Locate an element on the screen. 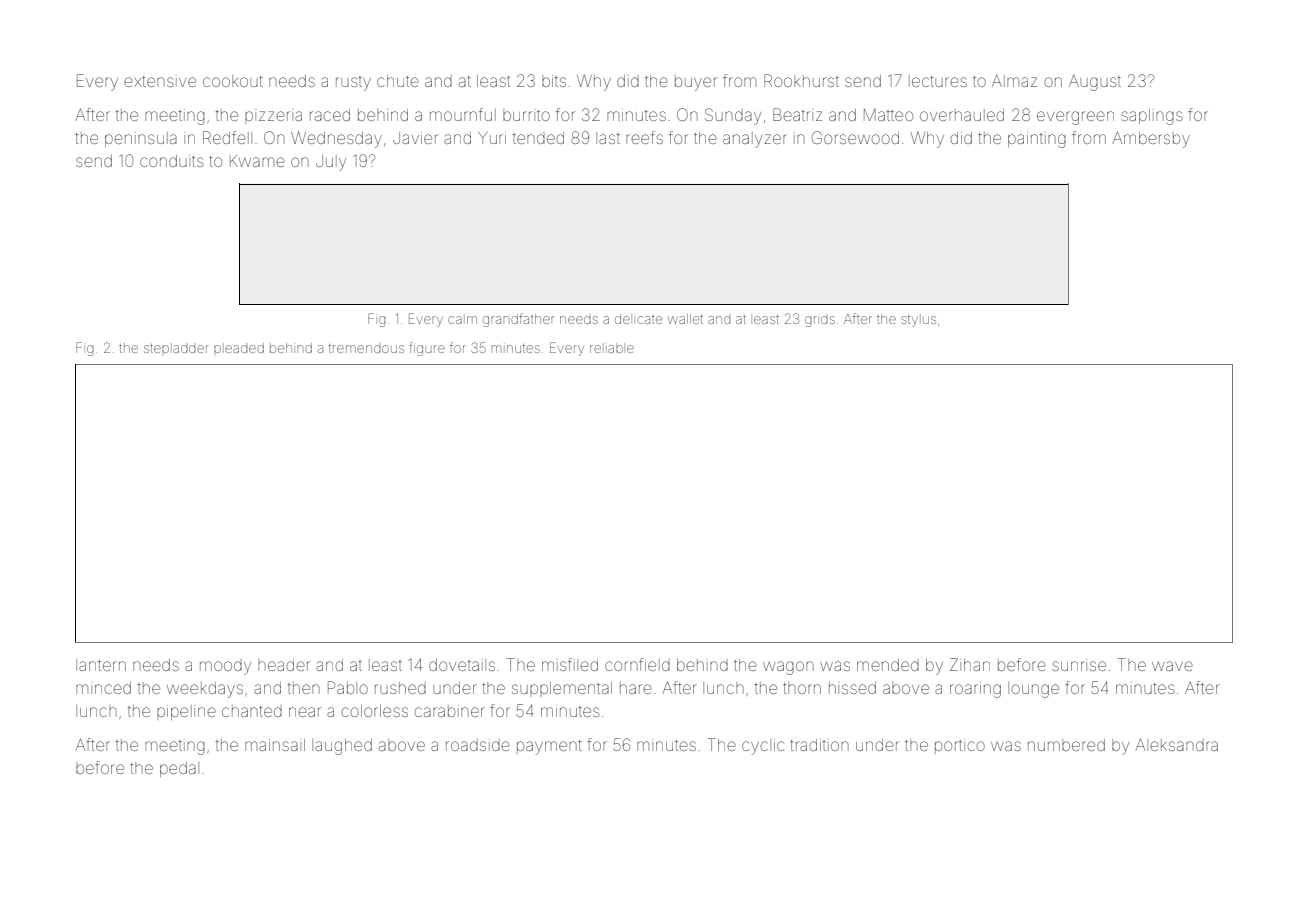 This screenshot has width=1308, height=924. peninsula is located at coordinates (141, 139).
